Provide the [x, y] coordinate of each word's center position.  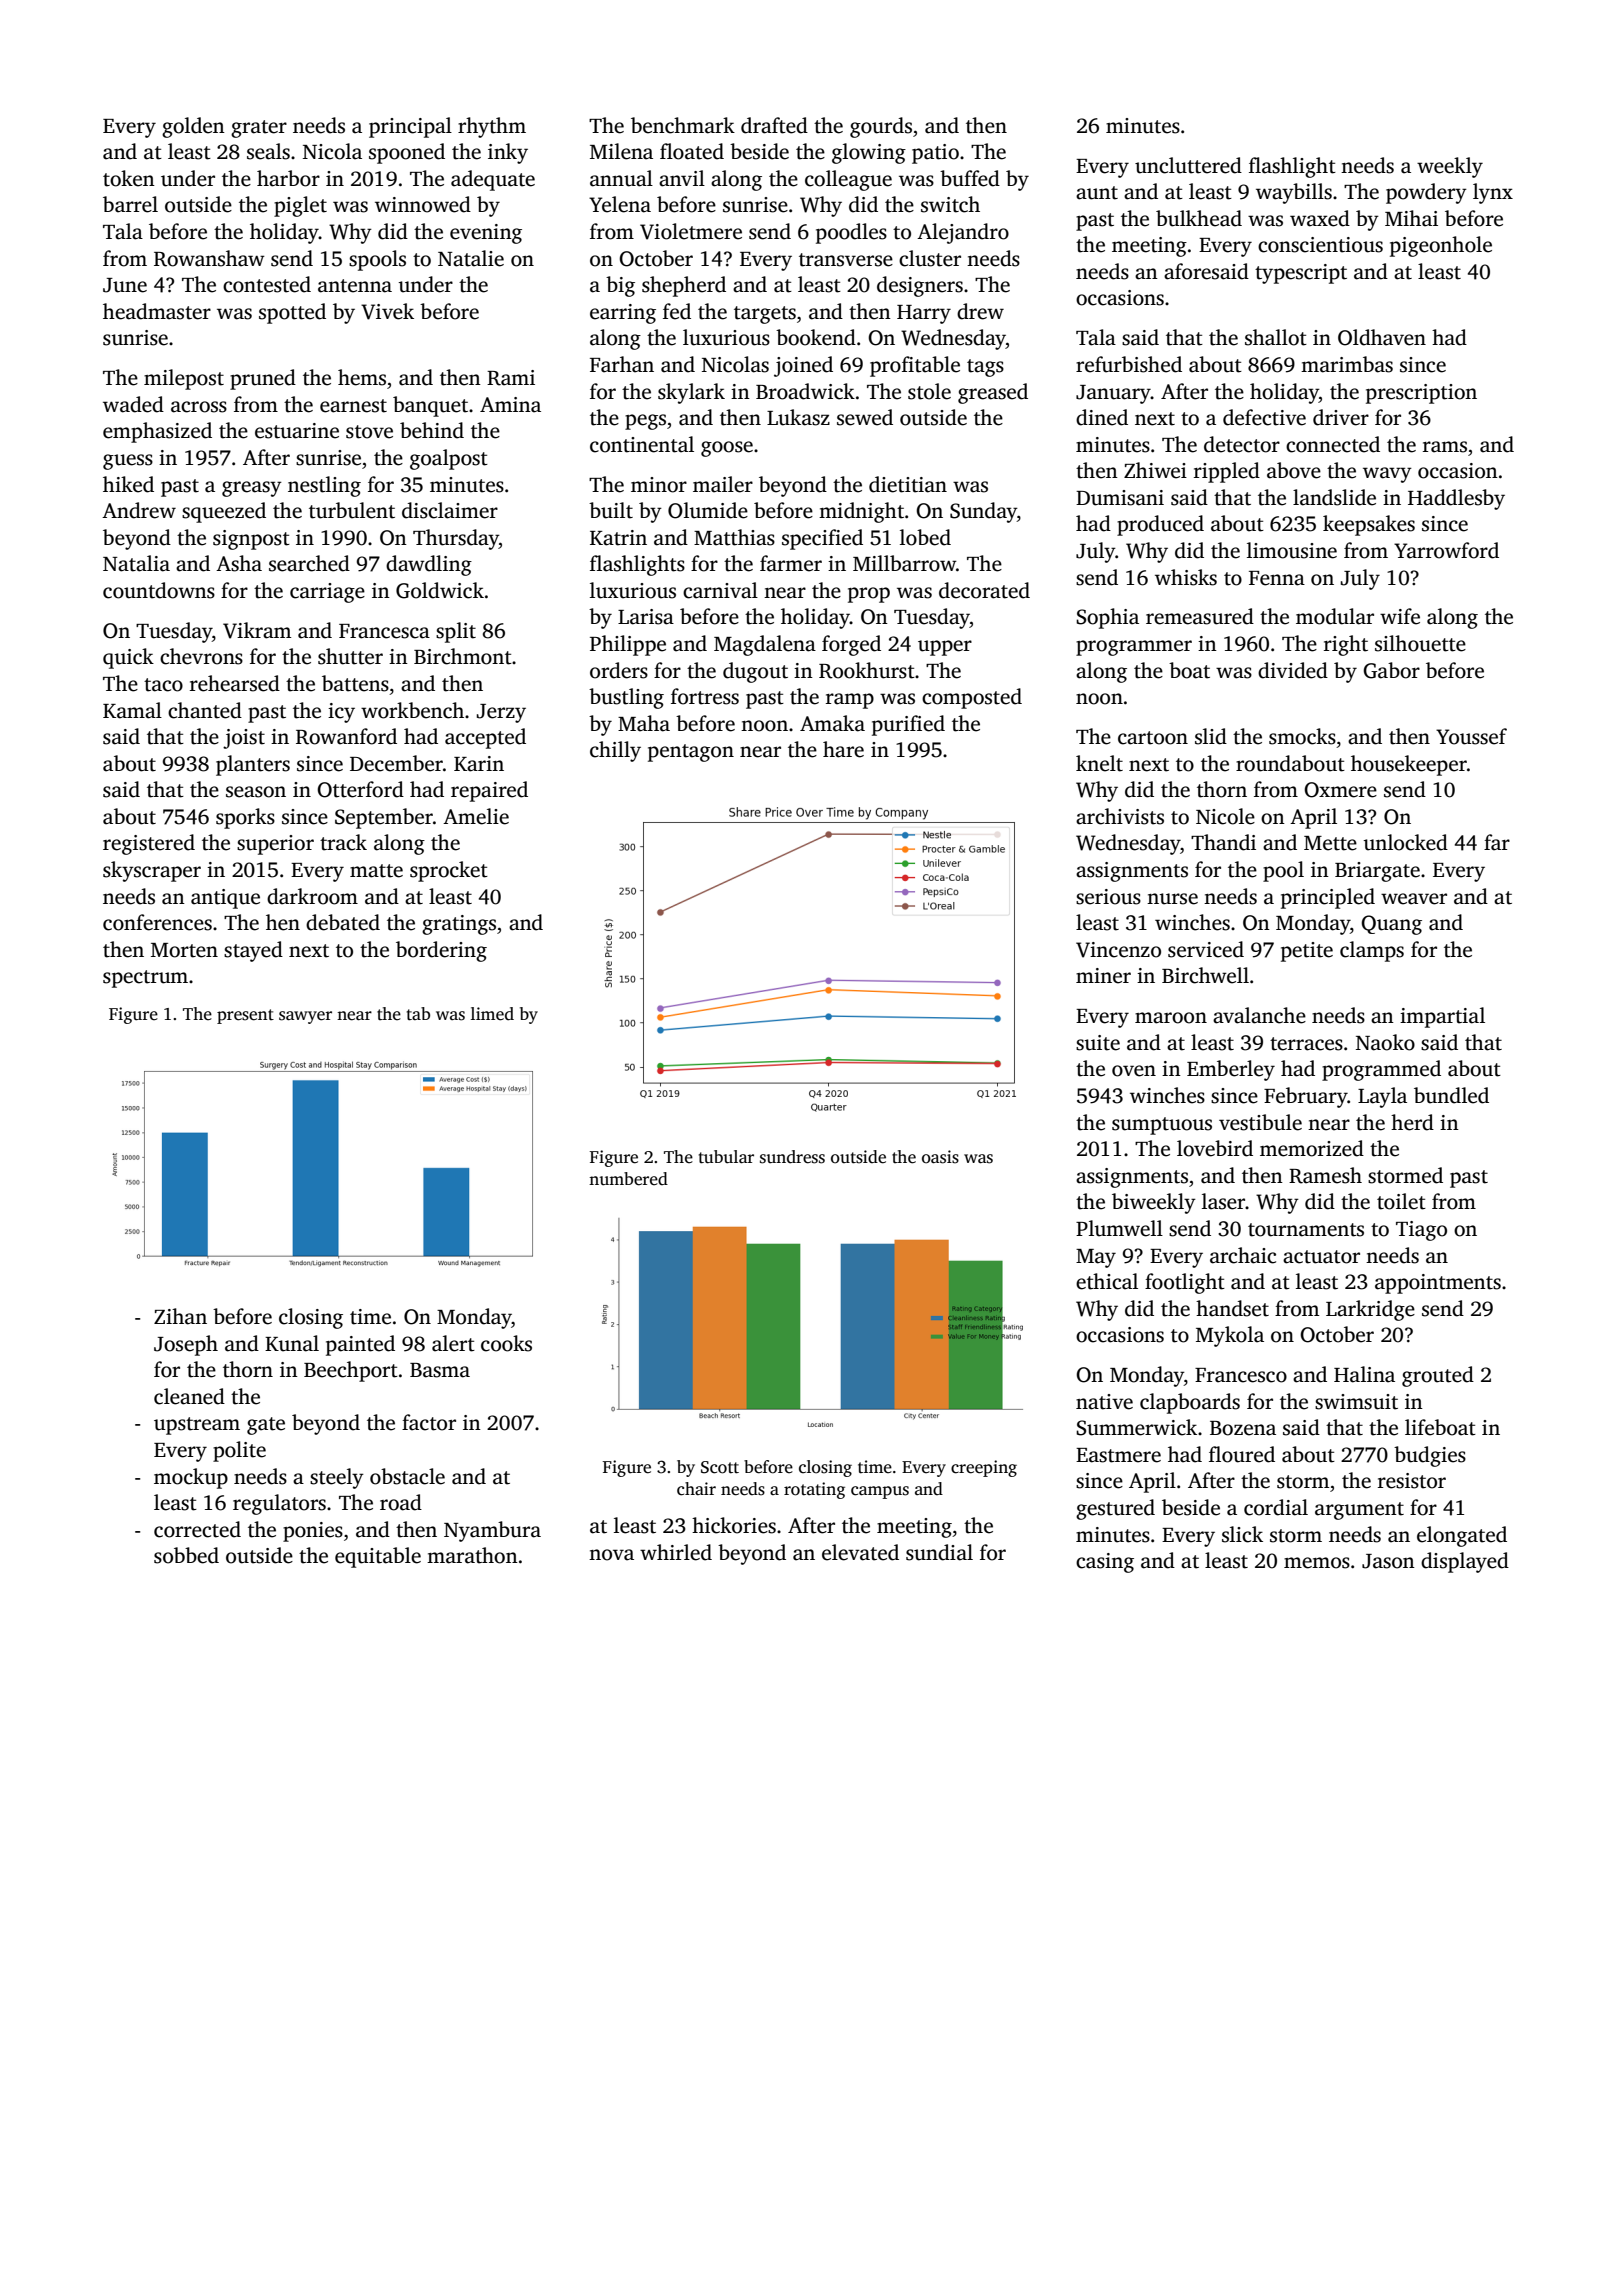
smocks [1302, 736]
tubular [726, 1157]
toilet [1401, 1201]
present [245, 1016]
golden [193, 127]
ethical [1107, 1281]
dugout [755, 672]
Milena [621, 151]
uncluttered [1188, 165]
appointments [1438, 1284]
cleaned [189, 1396]
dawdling [429, 565]
